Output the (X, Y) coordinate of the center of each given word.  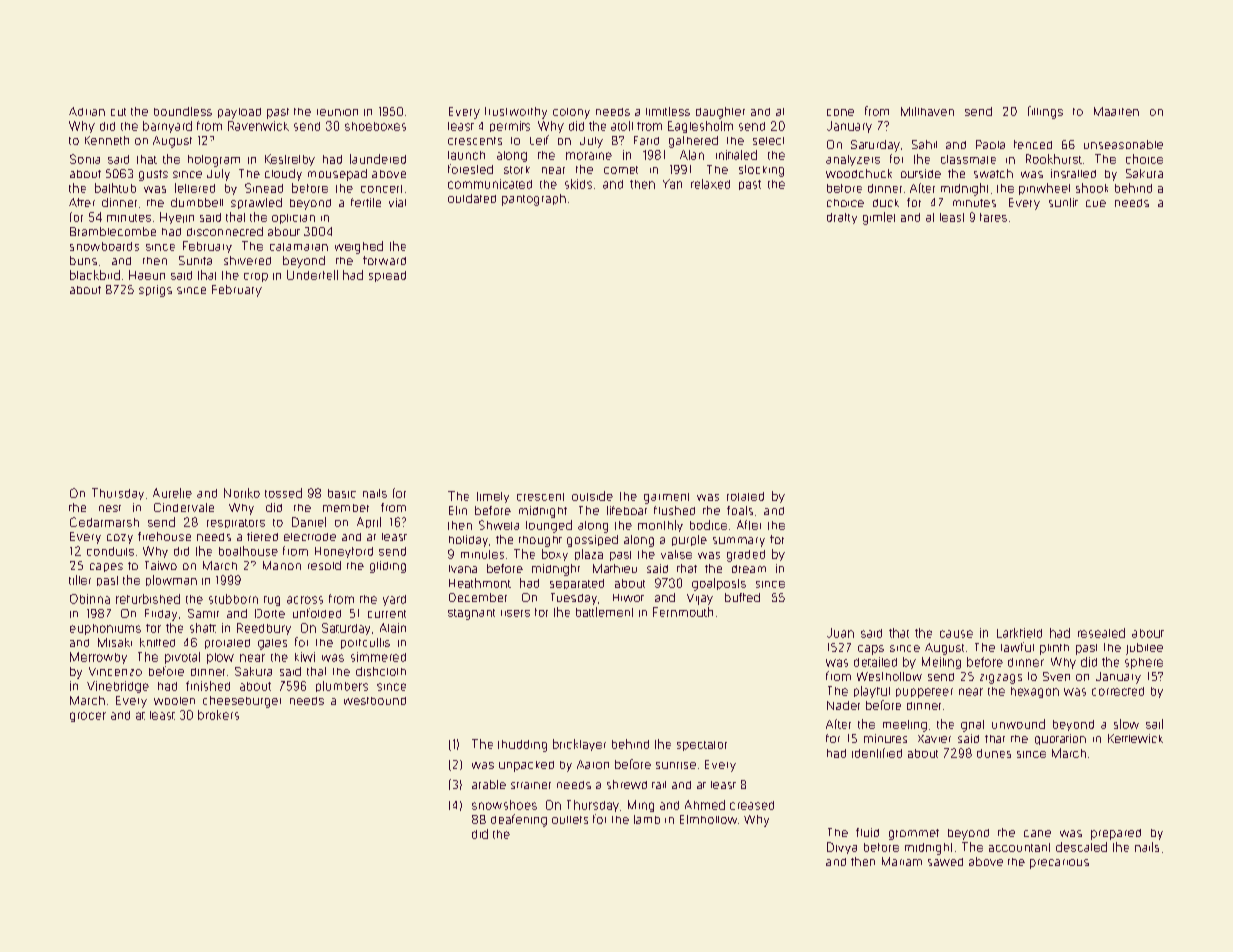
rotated (745, 496)
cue (1096, 203)
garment (666, 498)
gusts (153, 175)
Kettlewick (1135, 738)
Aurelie (172, 493)
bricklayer (579, 745)
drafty (842, 218)
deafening (519, 820)
